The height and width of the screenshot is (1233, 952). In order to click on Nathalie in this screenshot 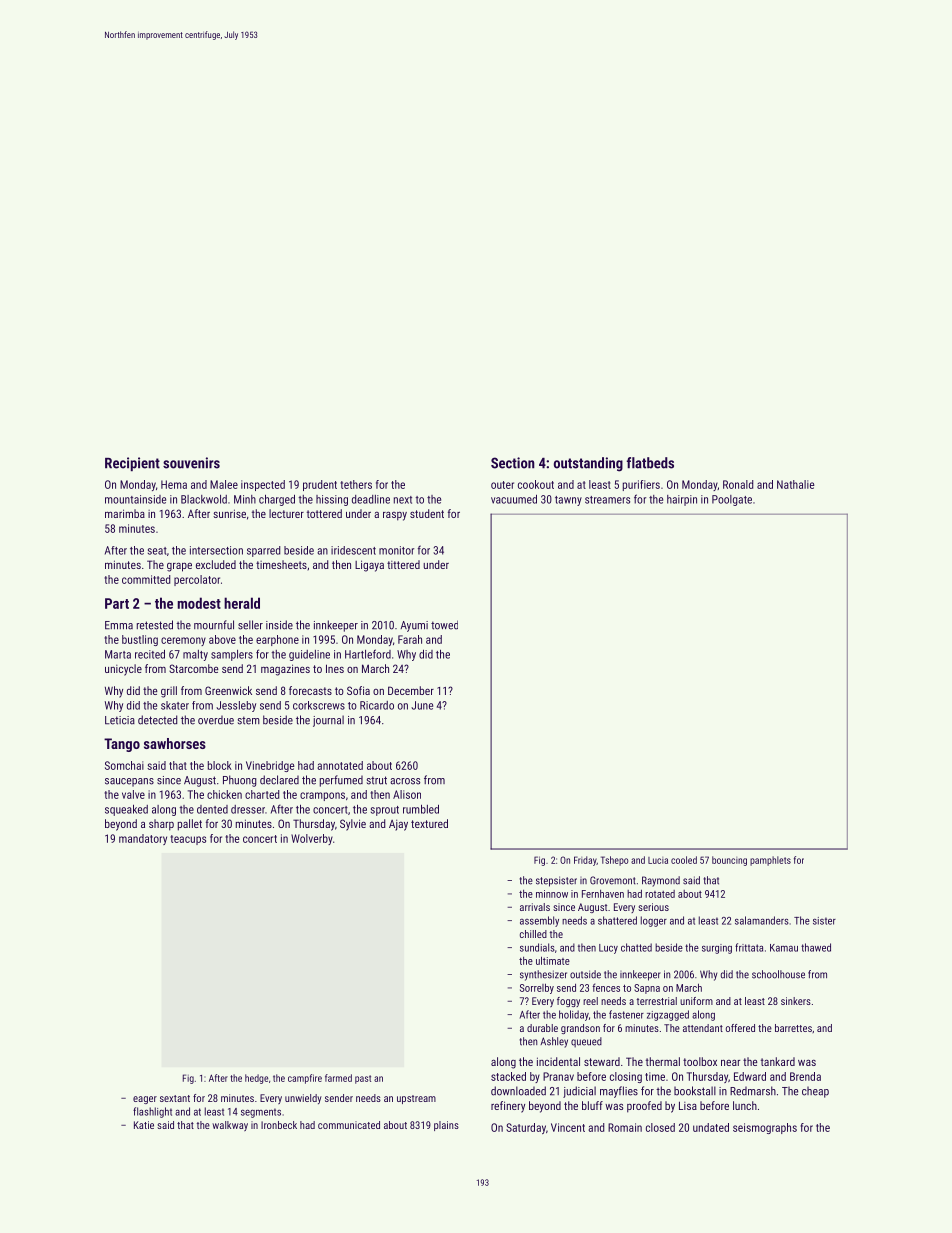, I will do `click(796, 484)`.
